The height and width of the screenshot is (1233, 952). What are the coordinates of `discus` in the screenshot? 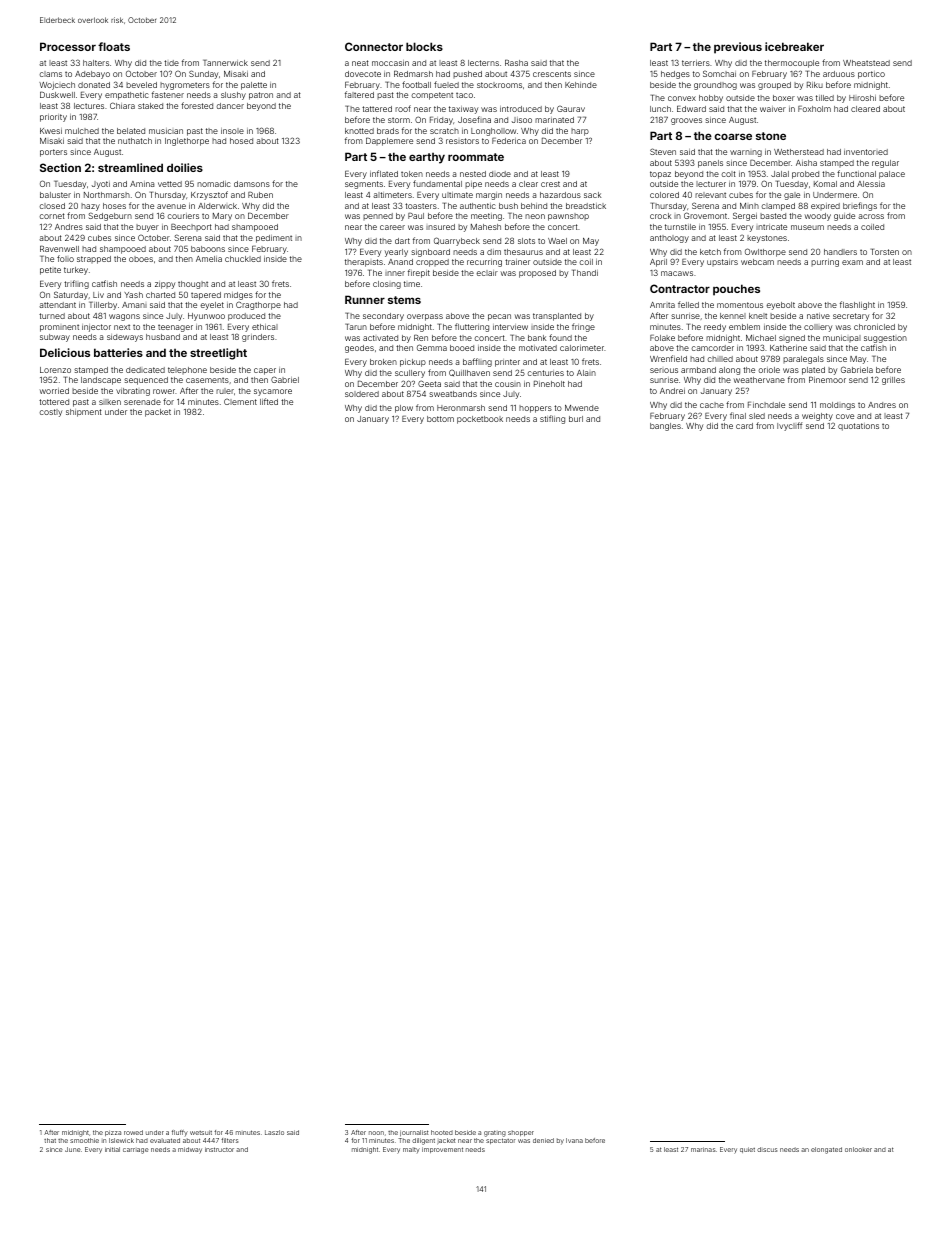 It's located at (767, 1149).
